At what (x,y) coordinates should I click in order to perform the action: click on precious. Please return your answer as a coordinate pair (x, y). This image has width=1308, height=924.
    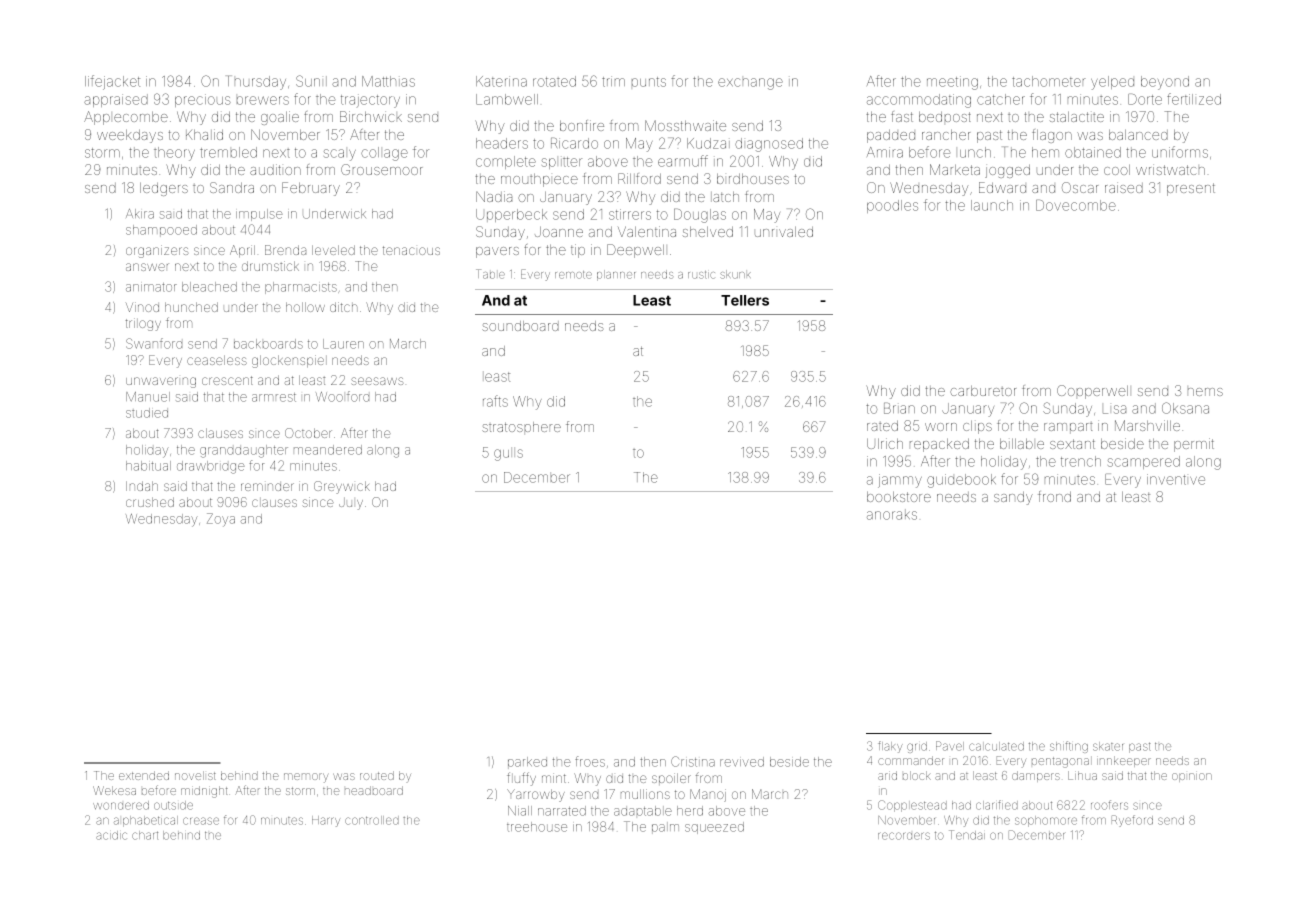
    Looking at the image, I should click on (203, 100).
